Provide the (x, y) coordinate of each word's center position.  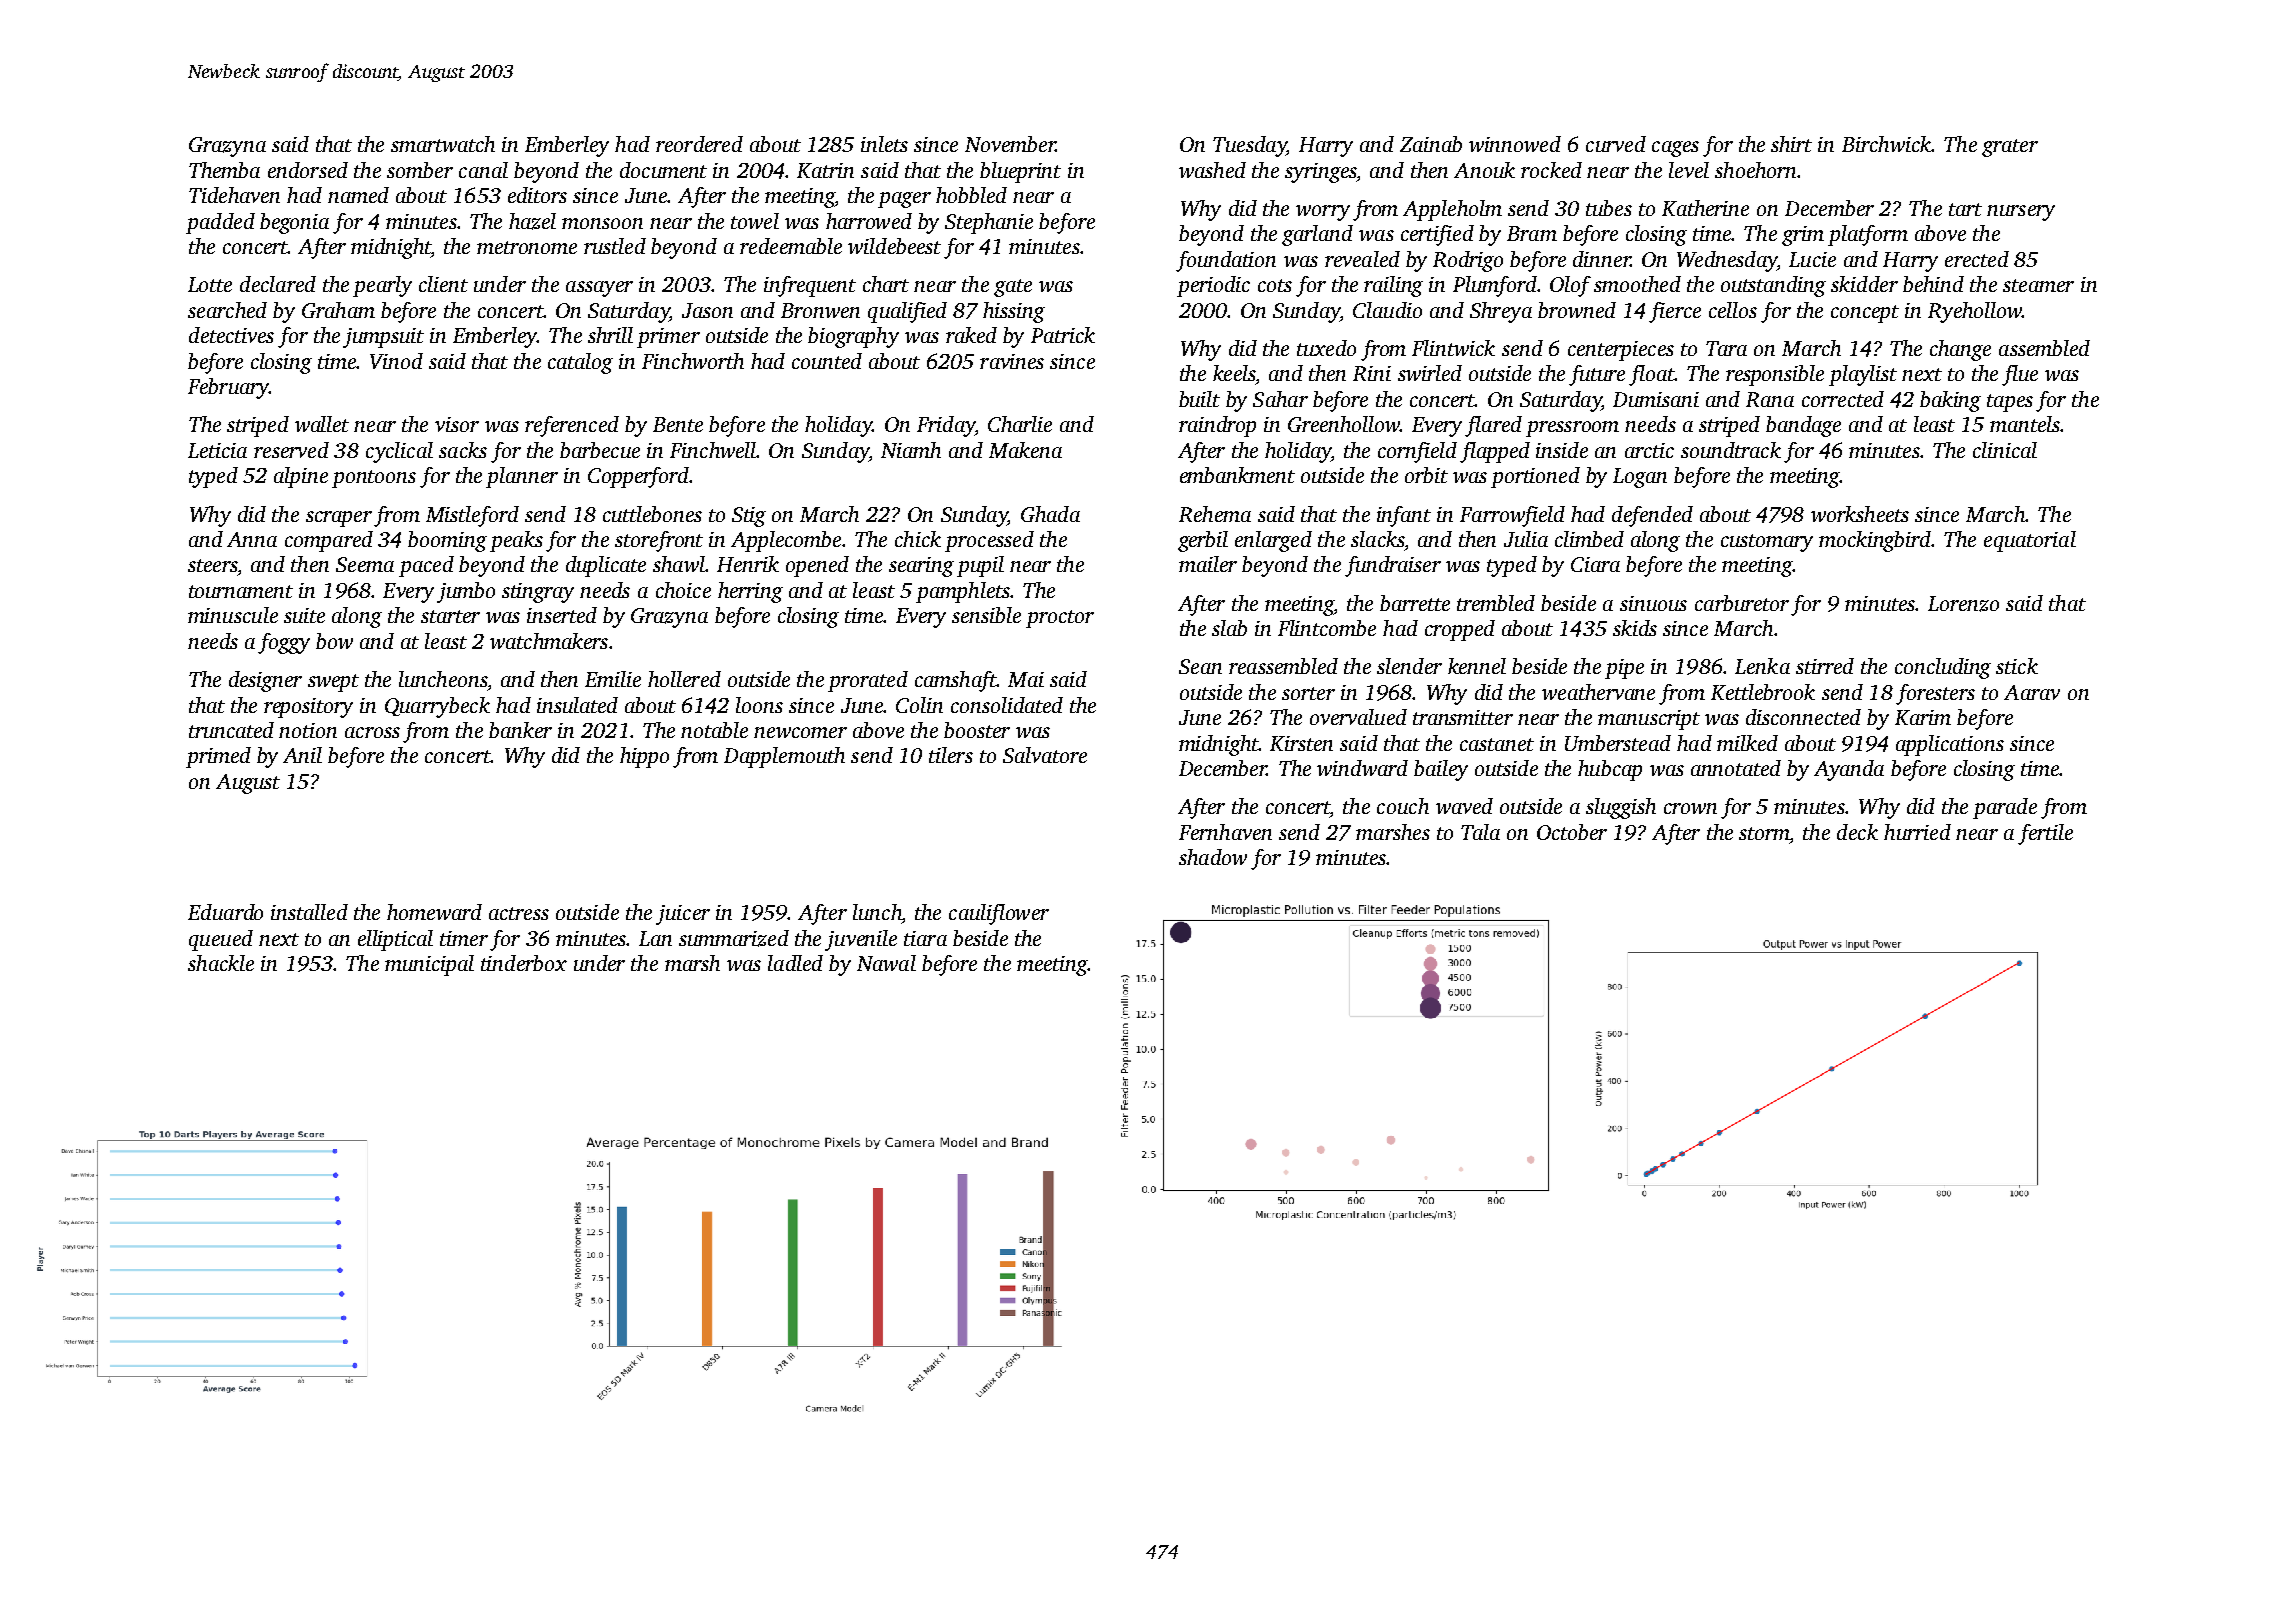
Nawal (886, 963)
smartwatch (443, 144)
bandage (1803, 426)
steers (212, 565)
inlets (884, 144)
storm (1764, 833)
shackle (221, 963)
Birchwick (1886, 144)
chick (918, 539)
